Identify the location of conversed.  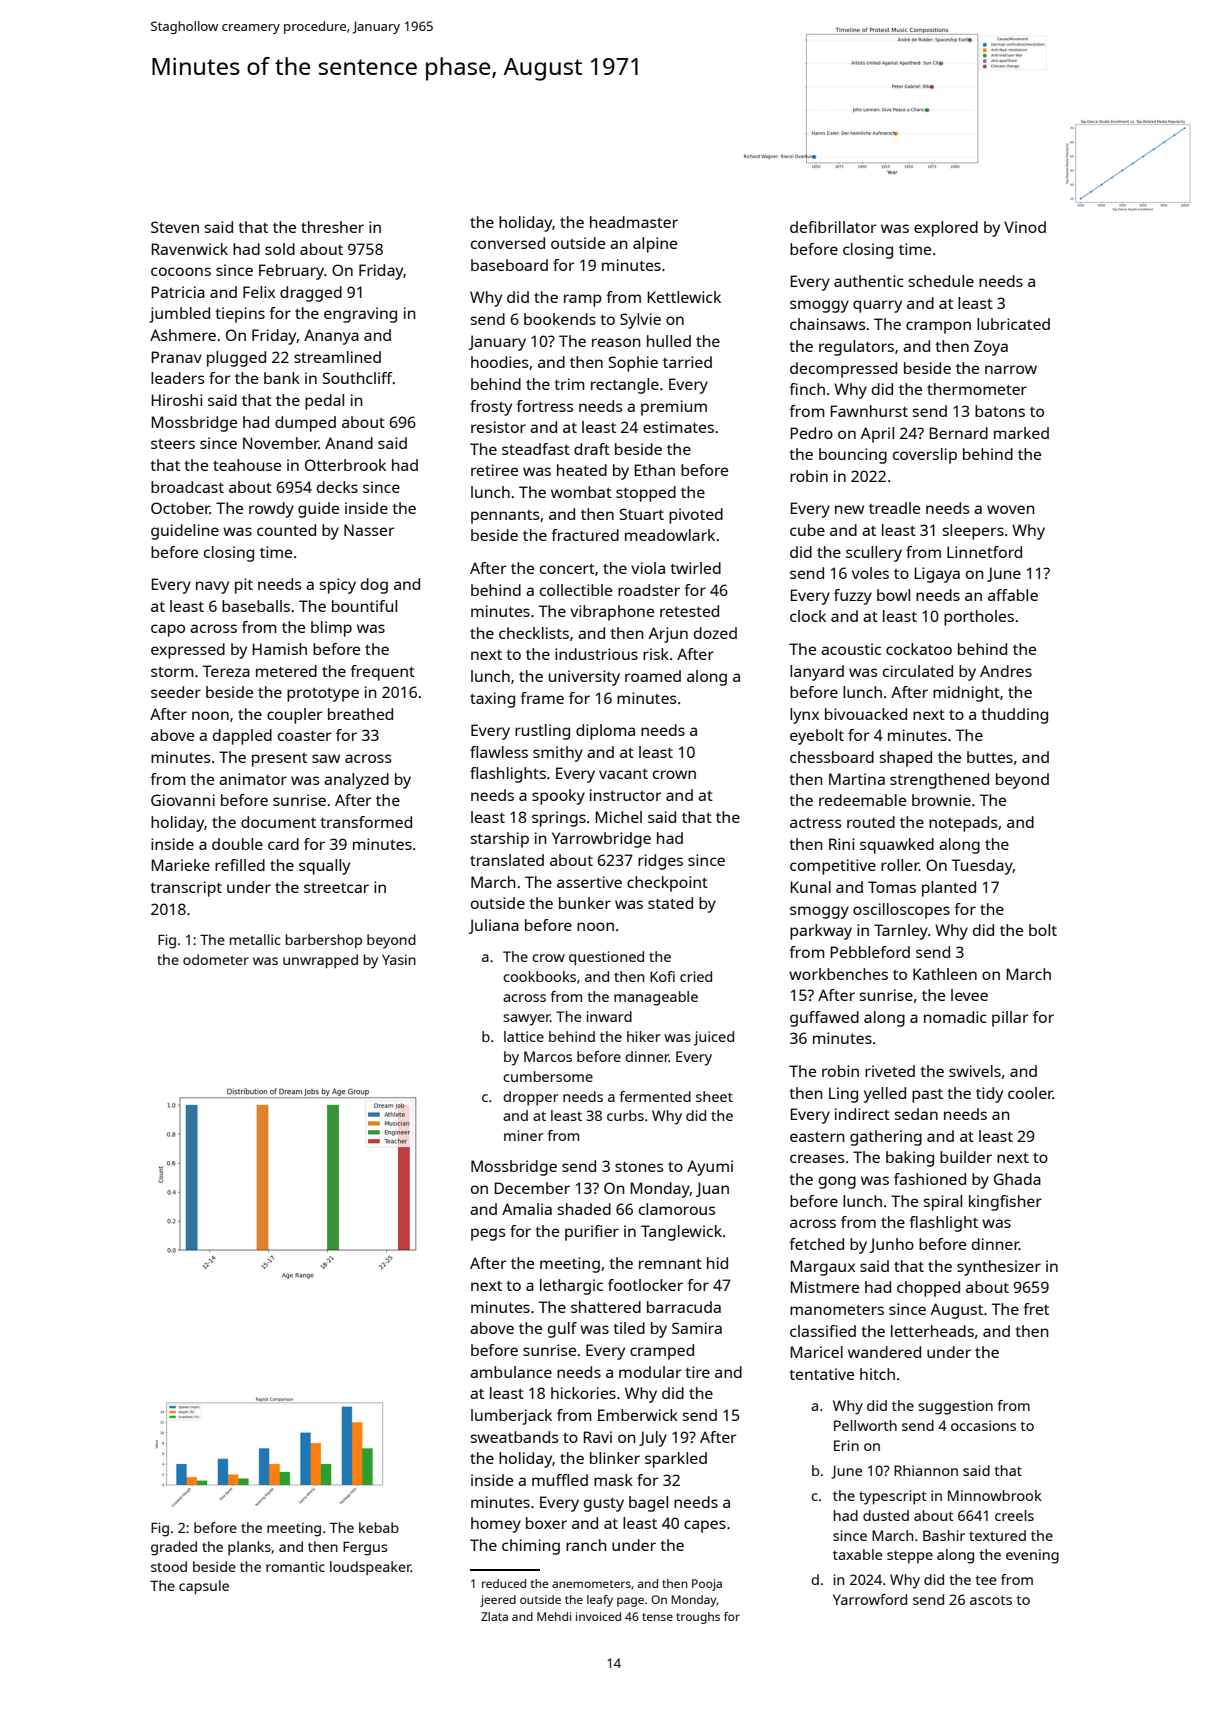
(508, 243).
